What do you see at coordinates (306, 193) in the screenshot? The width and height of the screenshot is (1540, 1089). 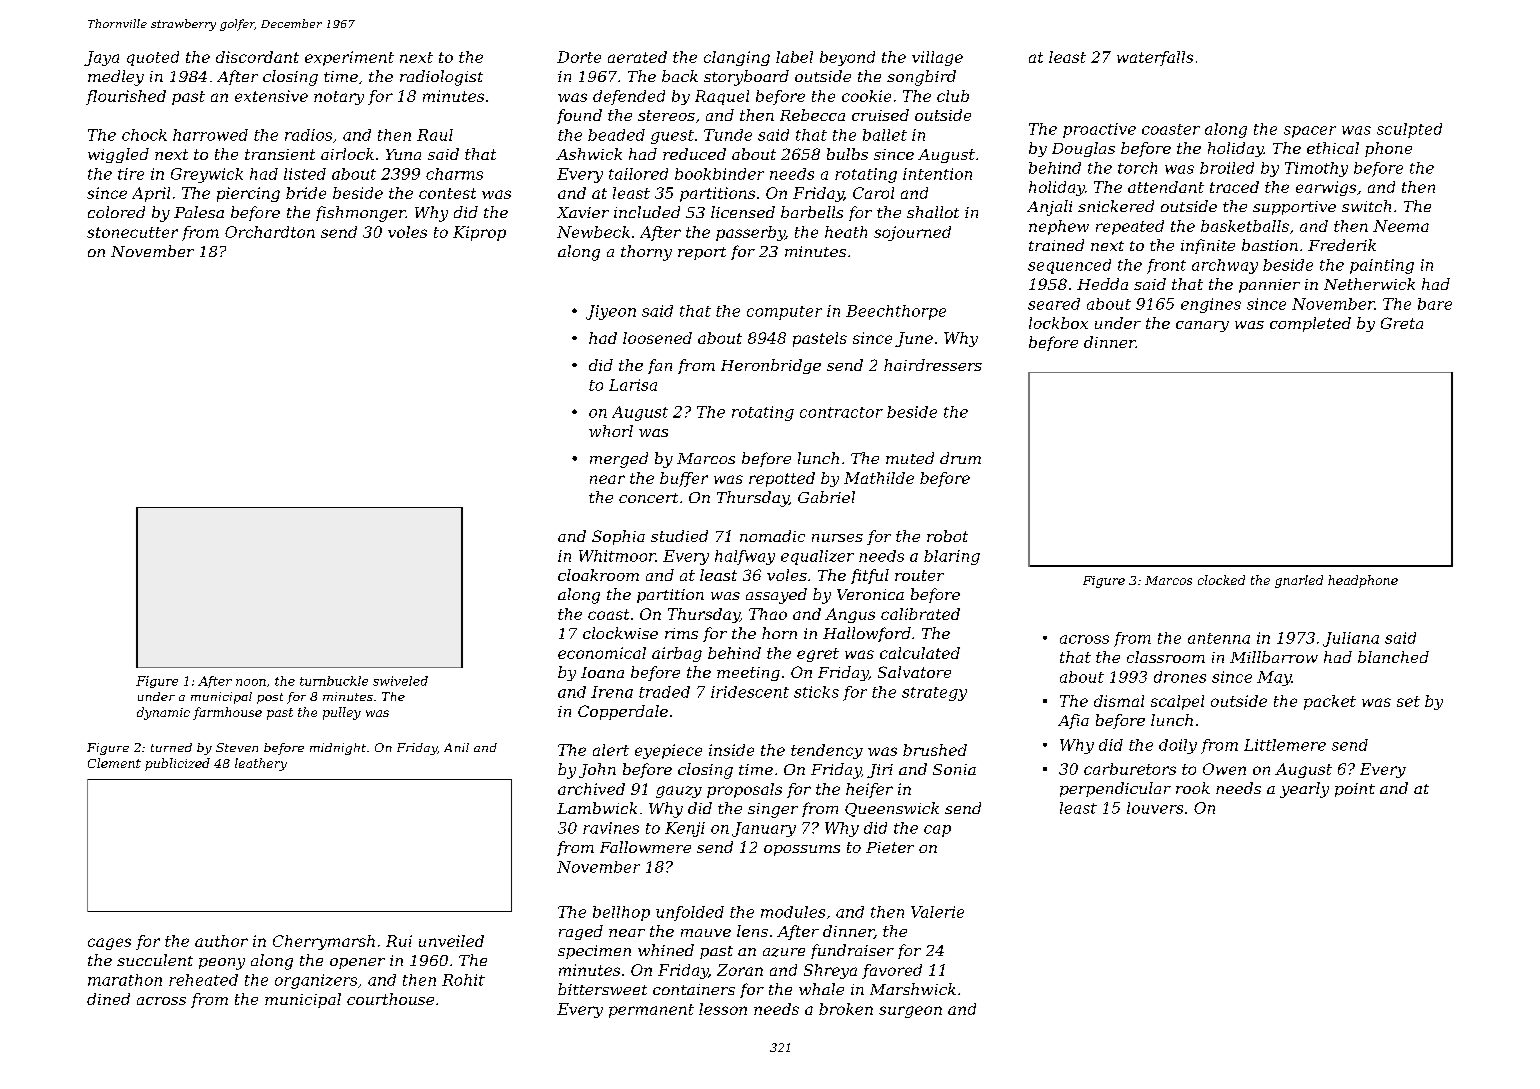 I see `bride` at bounding box center [306, 193].
